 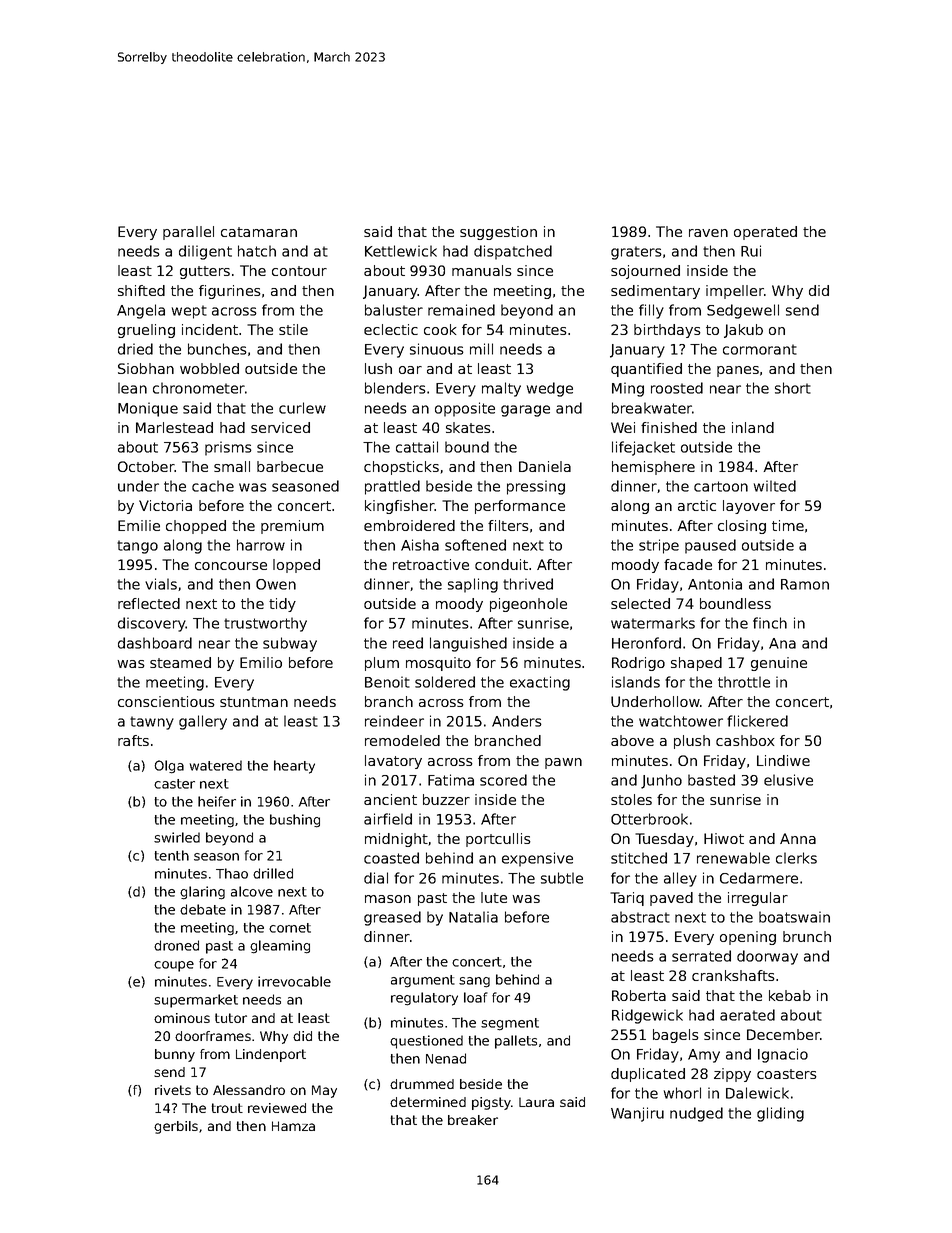 What do you see at coordinates (175, 1055) in the document?
I see `bunny` at bounding box center [175, 1055].
